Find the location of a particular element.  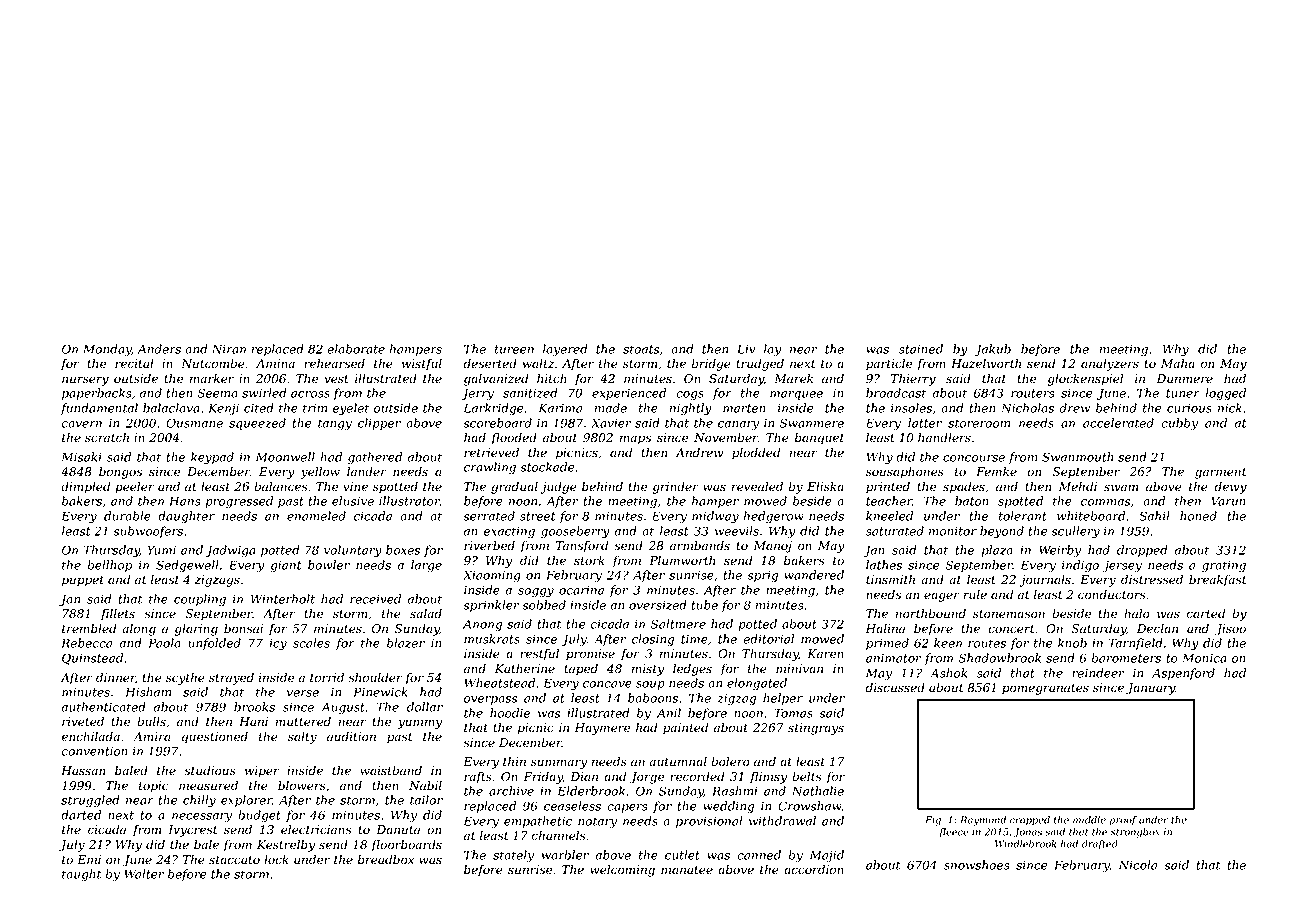

Xiaoming is located at coordinates (492, 576).
